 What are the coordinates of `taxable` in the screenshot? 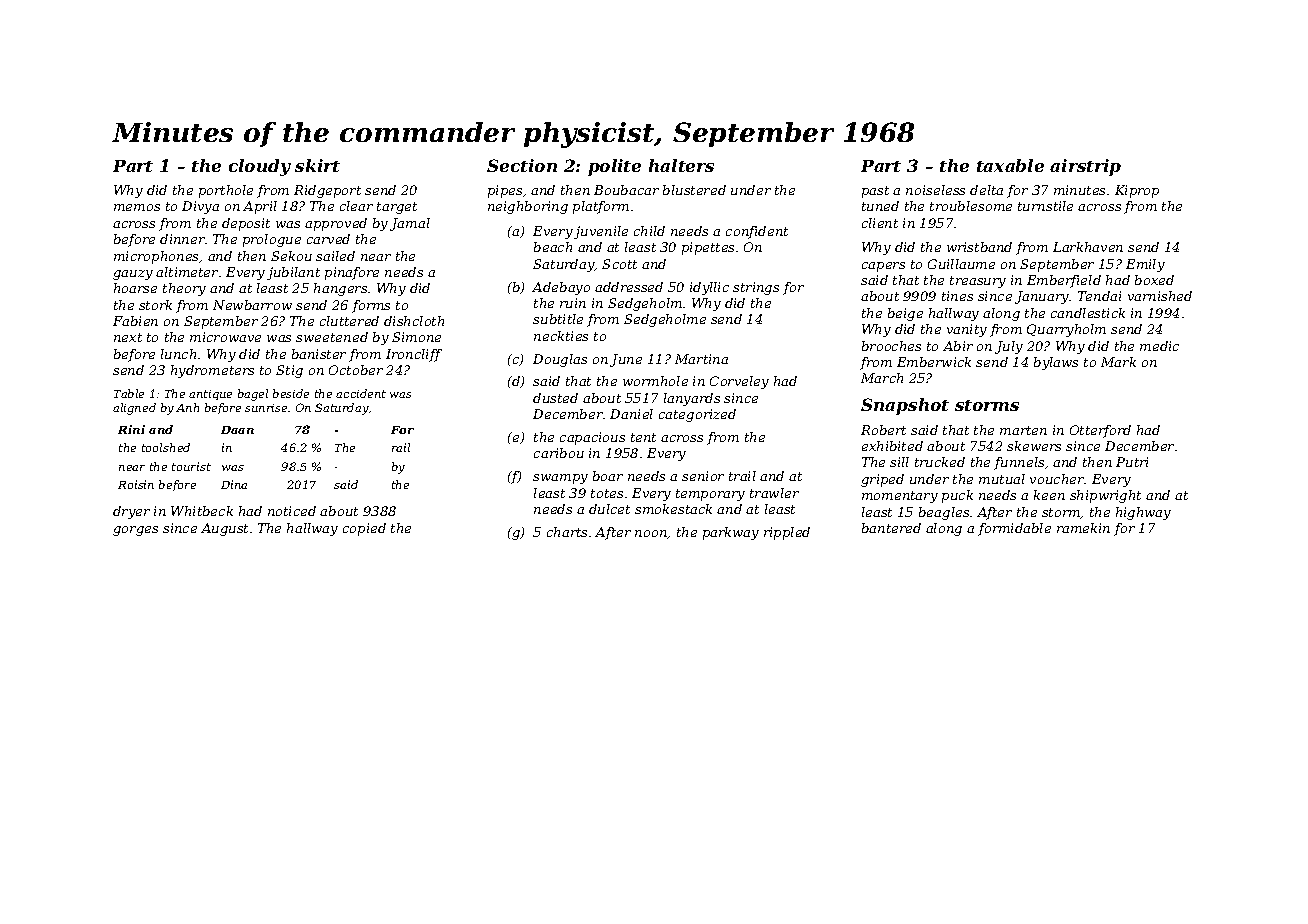 It's located at (1010, 165).
